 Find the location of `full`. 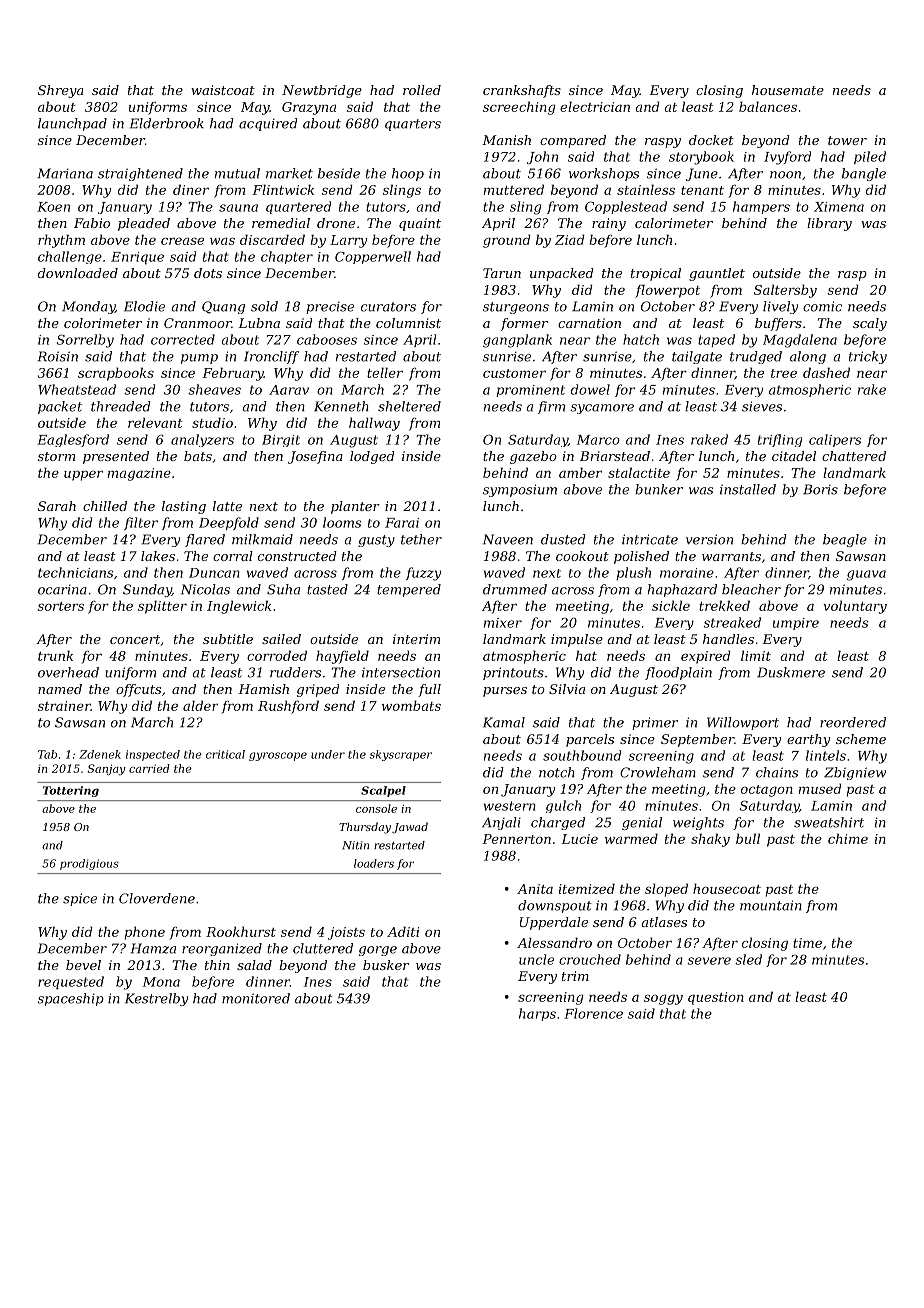

full is located at coordinates (429, 690).
